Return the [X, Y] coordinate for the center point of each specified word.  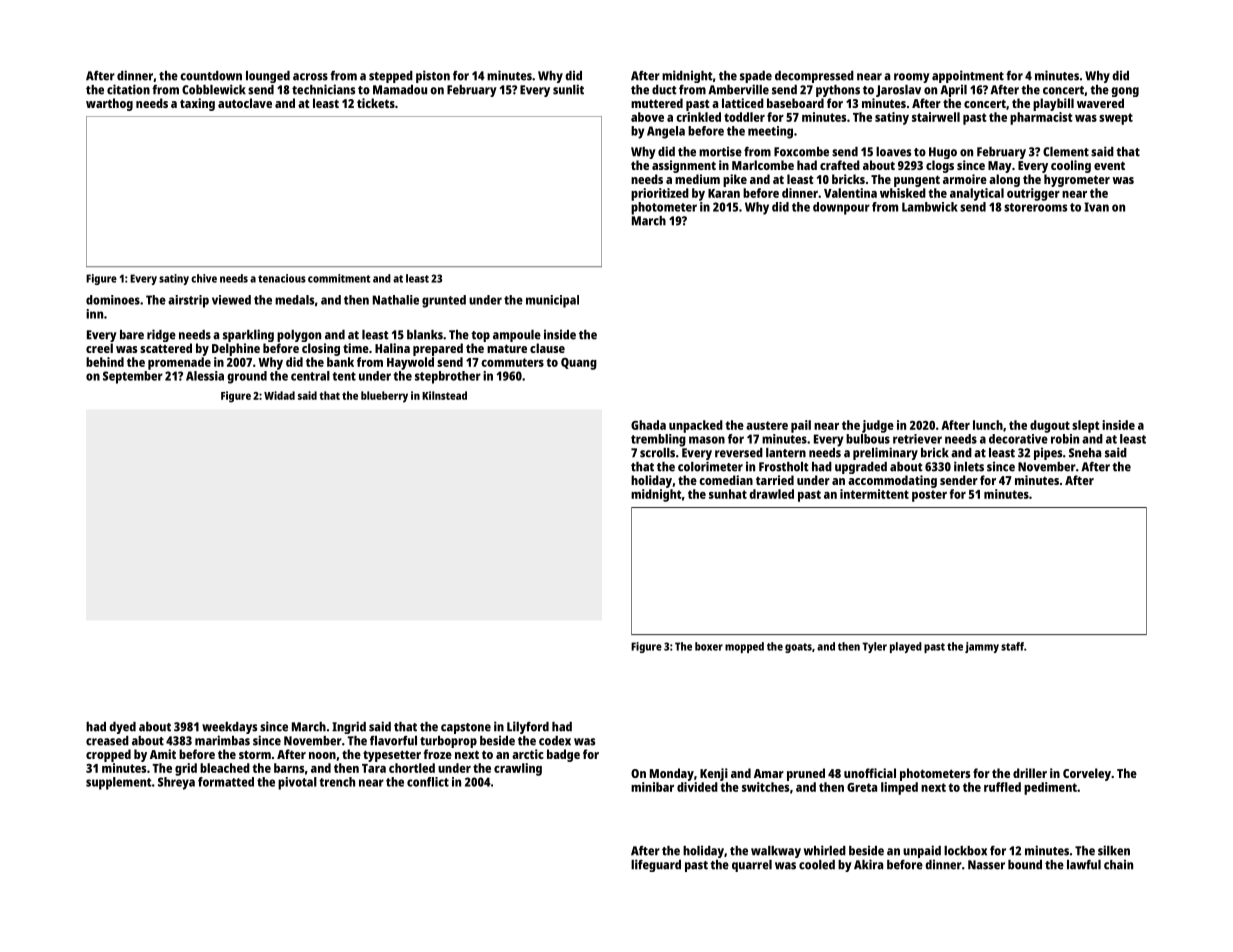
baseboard [795, 103]
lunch [988, 425]
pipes [1048, 453]
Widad [279, 395]
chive [204, 278]
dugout [1050, 426]
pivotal [297, 783]
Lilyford [528, 727]
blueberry [384, 397]
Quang [579, 364]
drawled [771, 494]
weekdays [229, 728]
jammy [982, 647]
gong [1125, 92]
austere [767, 425]
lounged [268, 77]
